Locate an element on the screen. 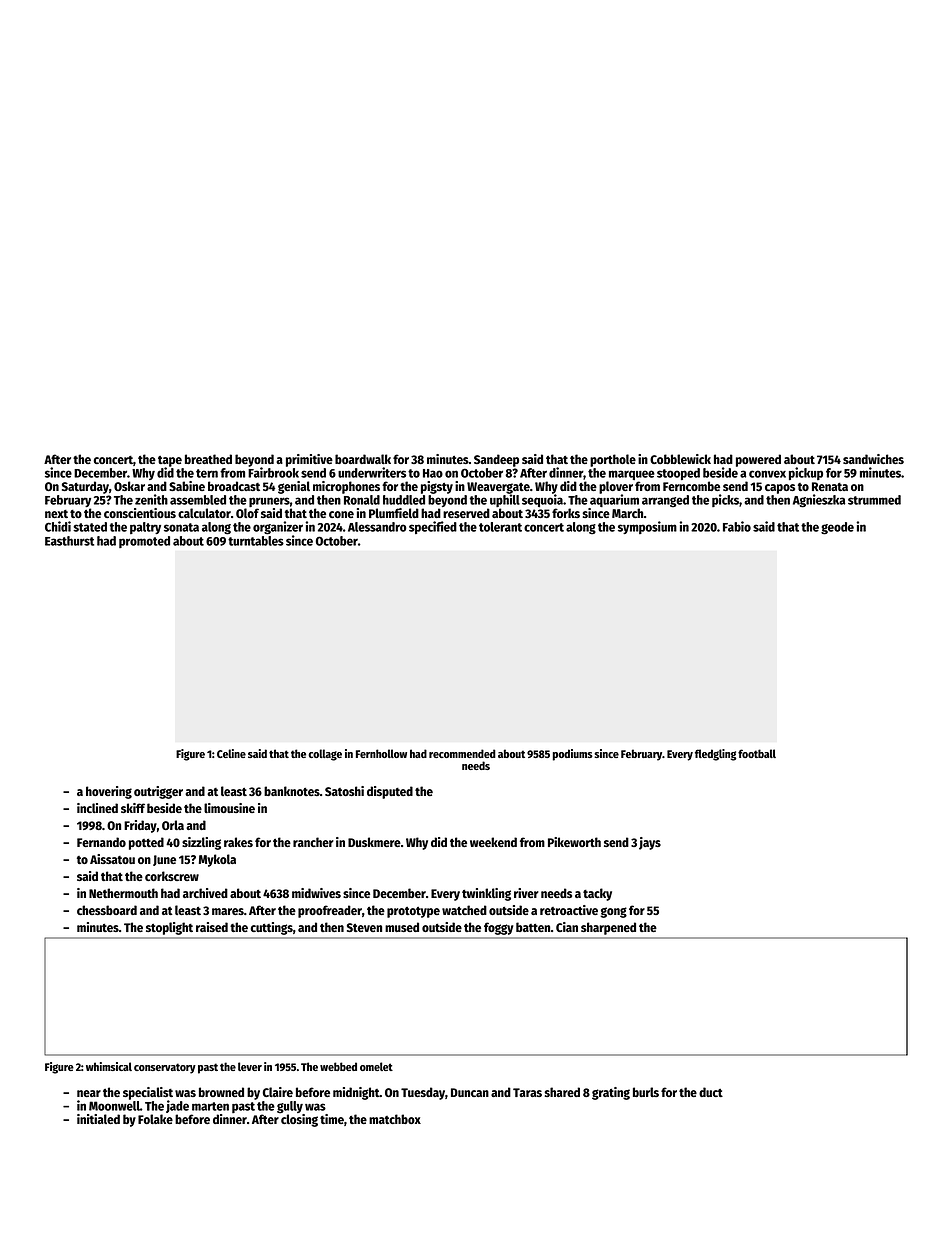 This screenshot has width=952, height=1233. tolerant is located at coordinates (500, 527).
